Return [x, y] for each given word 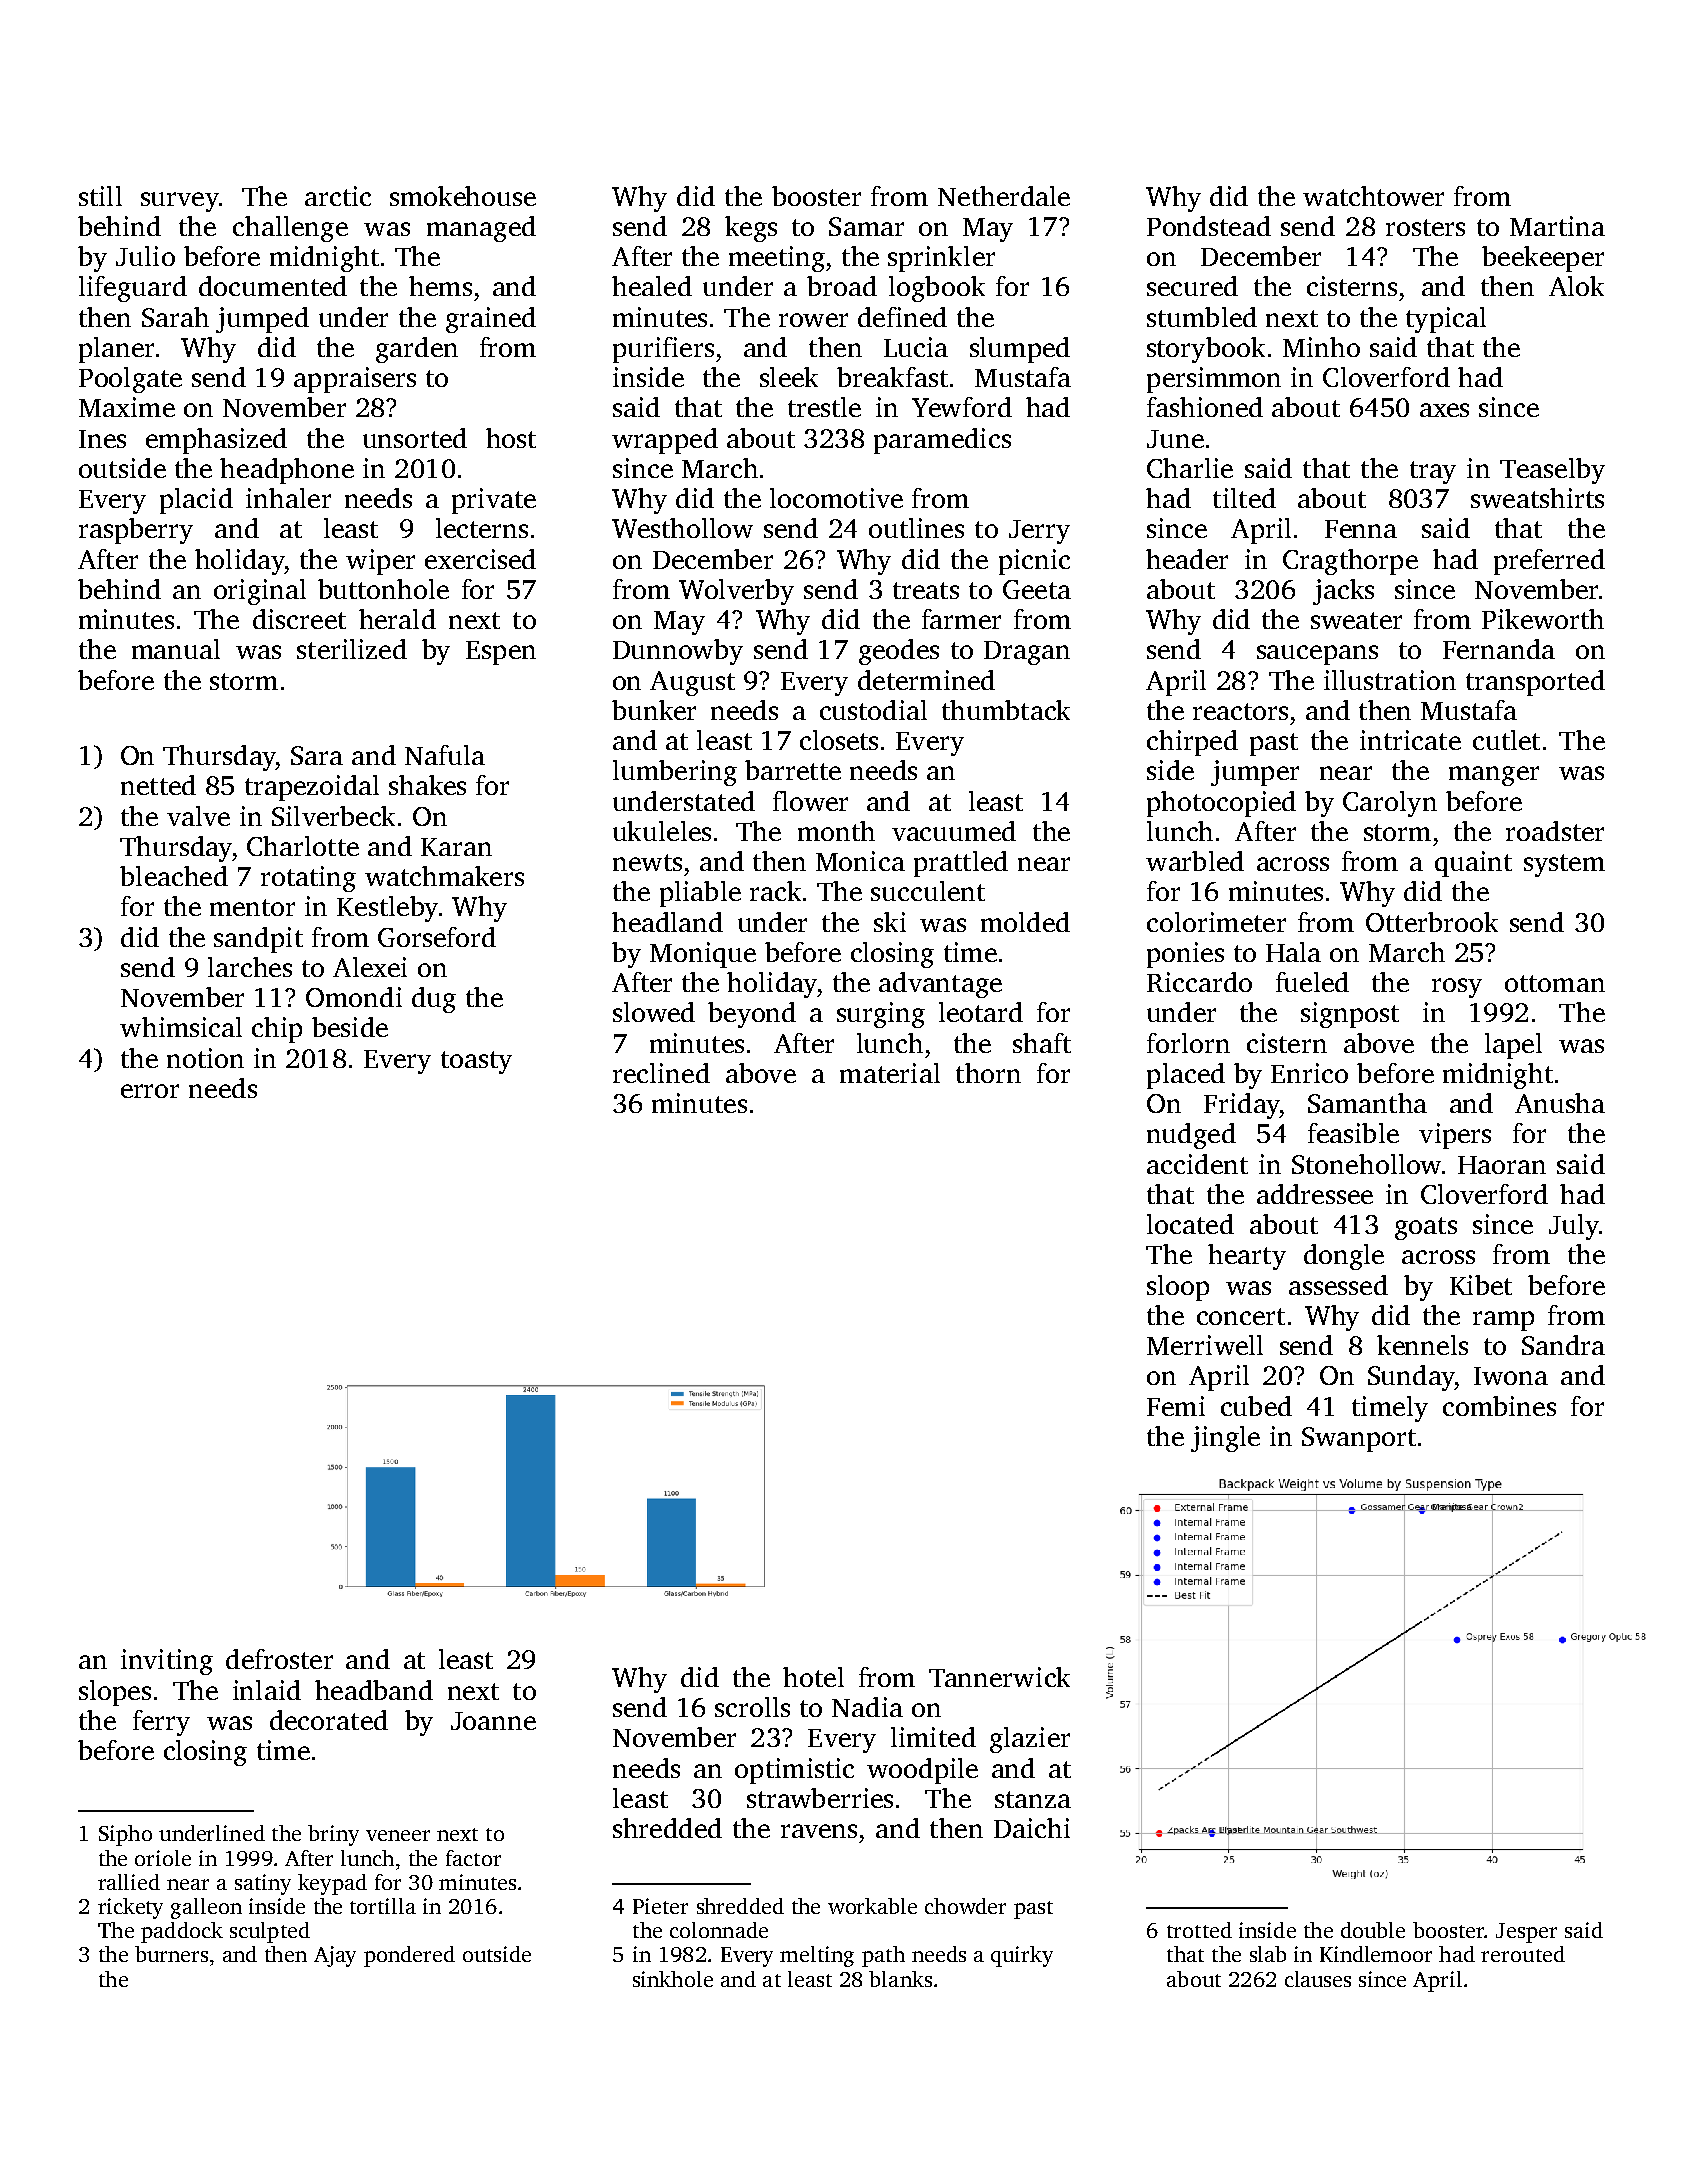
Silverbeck [333, 816]
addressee [1315, 1194]
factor [473, 1858]
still [100, 196]
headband [374, 1690]
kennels [1422, 1345]
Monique [703, 955]
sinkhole [673, 1979]
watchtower [1373, 196]
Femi [1176, 1406]
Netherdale [1004, 196]
